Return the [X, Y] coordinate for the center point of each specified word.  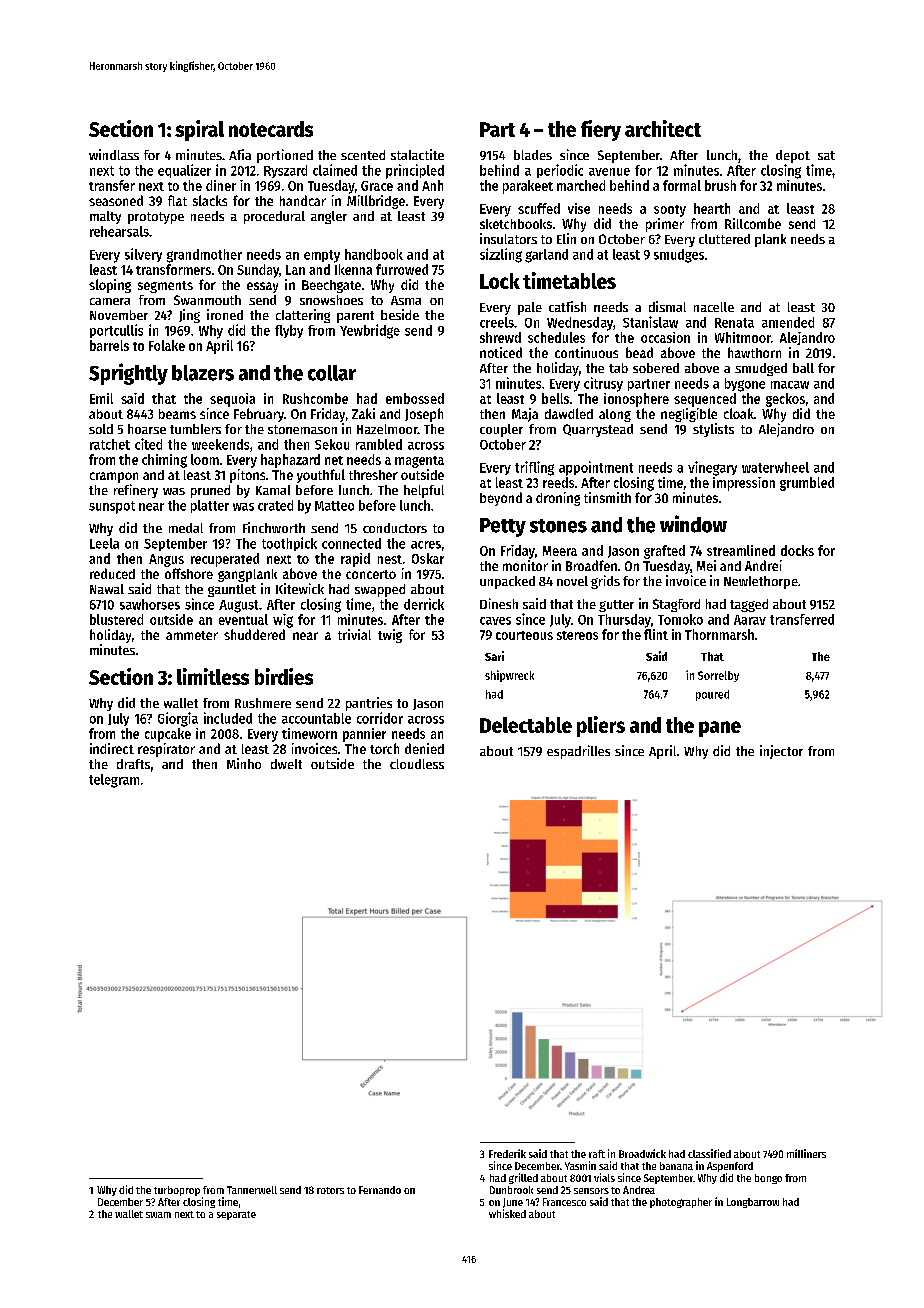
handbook [374, 254]
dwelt [286, 764]
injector [781, 752]
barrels [109, 345]
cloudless [417, 764]
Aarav [750, 620]
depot [793, 156]
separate [236, 1215]
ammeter [192, 635]
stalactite [417, 154]
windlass [114, 154]
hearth [712, 208]
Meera [560, 551]
